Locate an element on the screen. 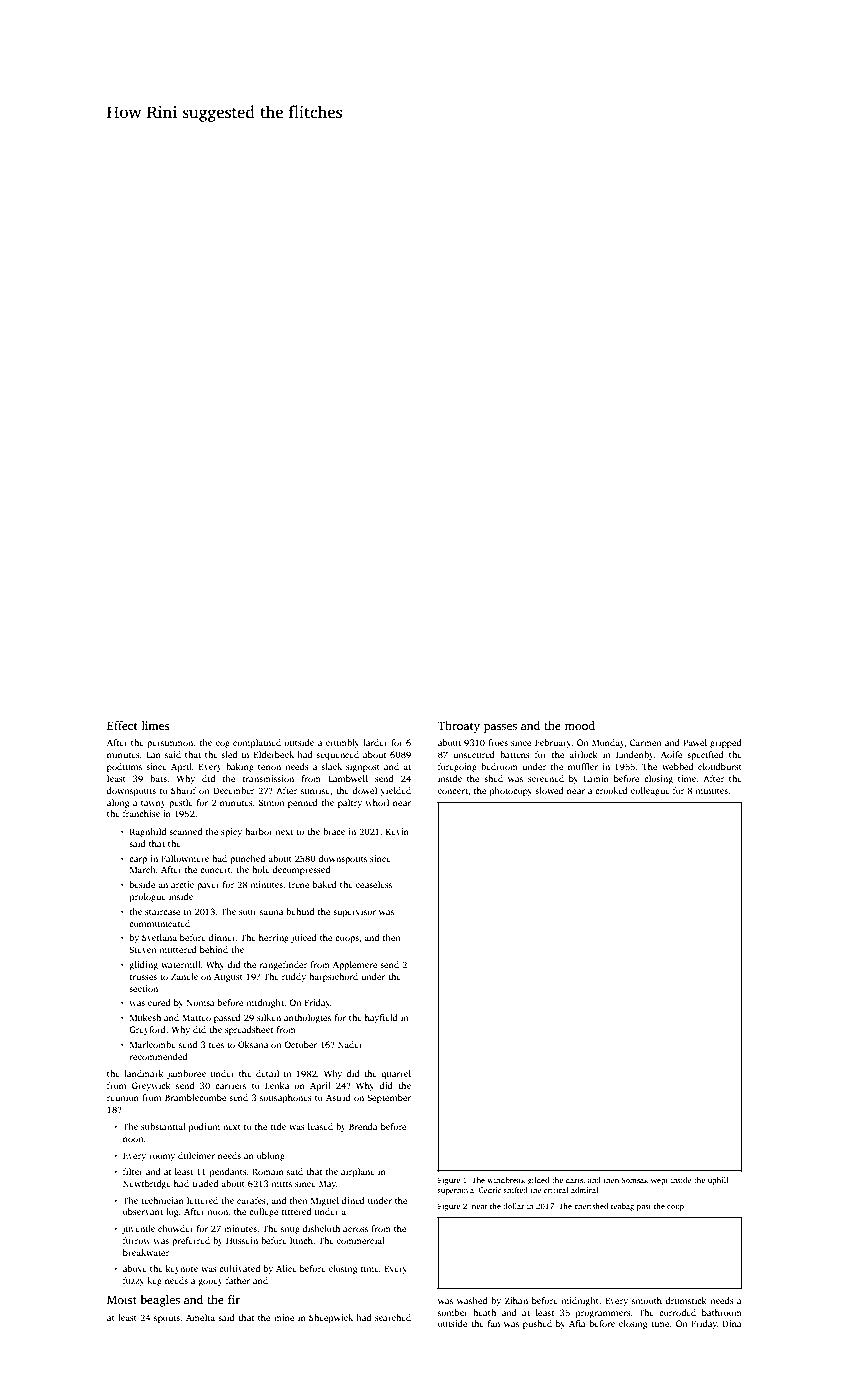 Image resolution: width=849 pixels, height=1400 pixels. wept is located at coordinates (659, 1181).
